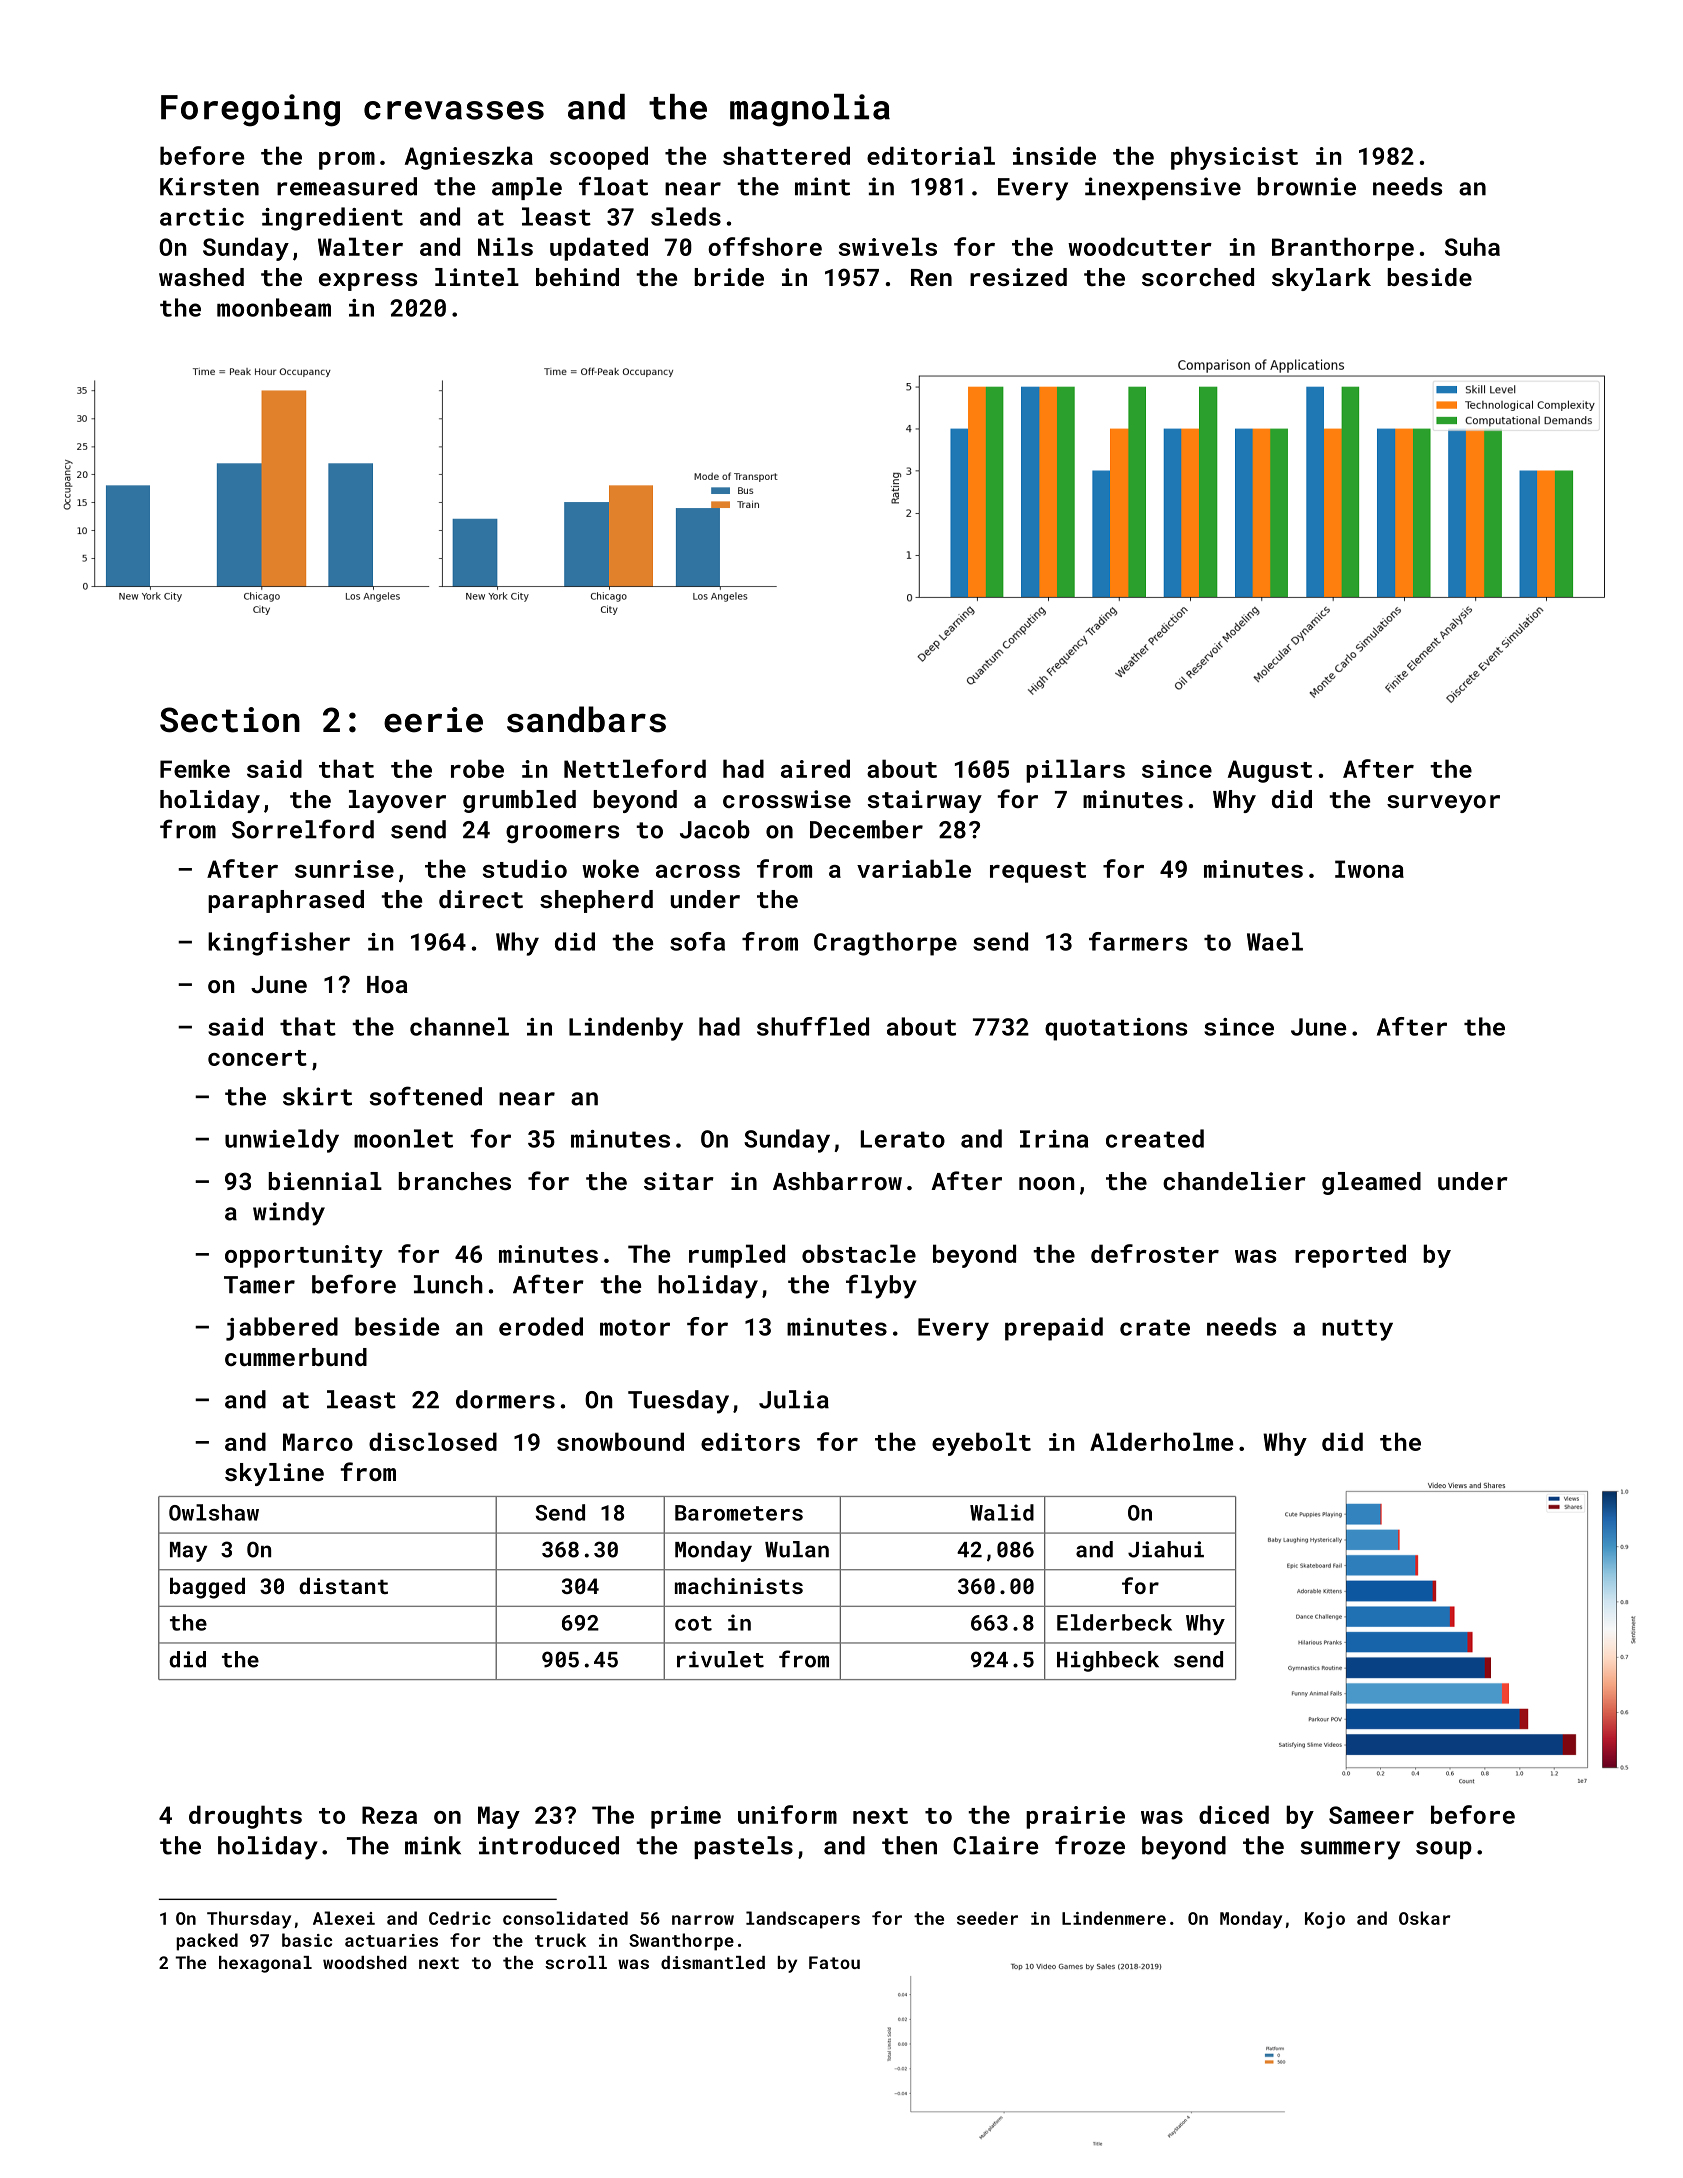  I want to click on magnolia, so click(810, 110).
